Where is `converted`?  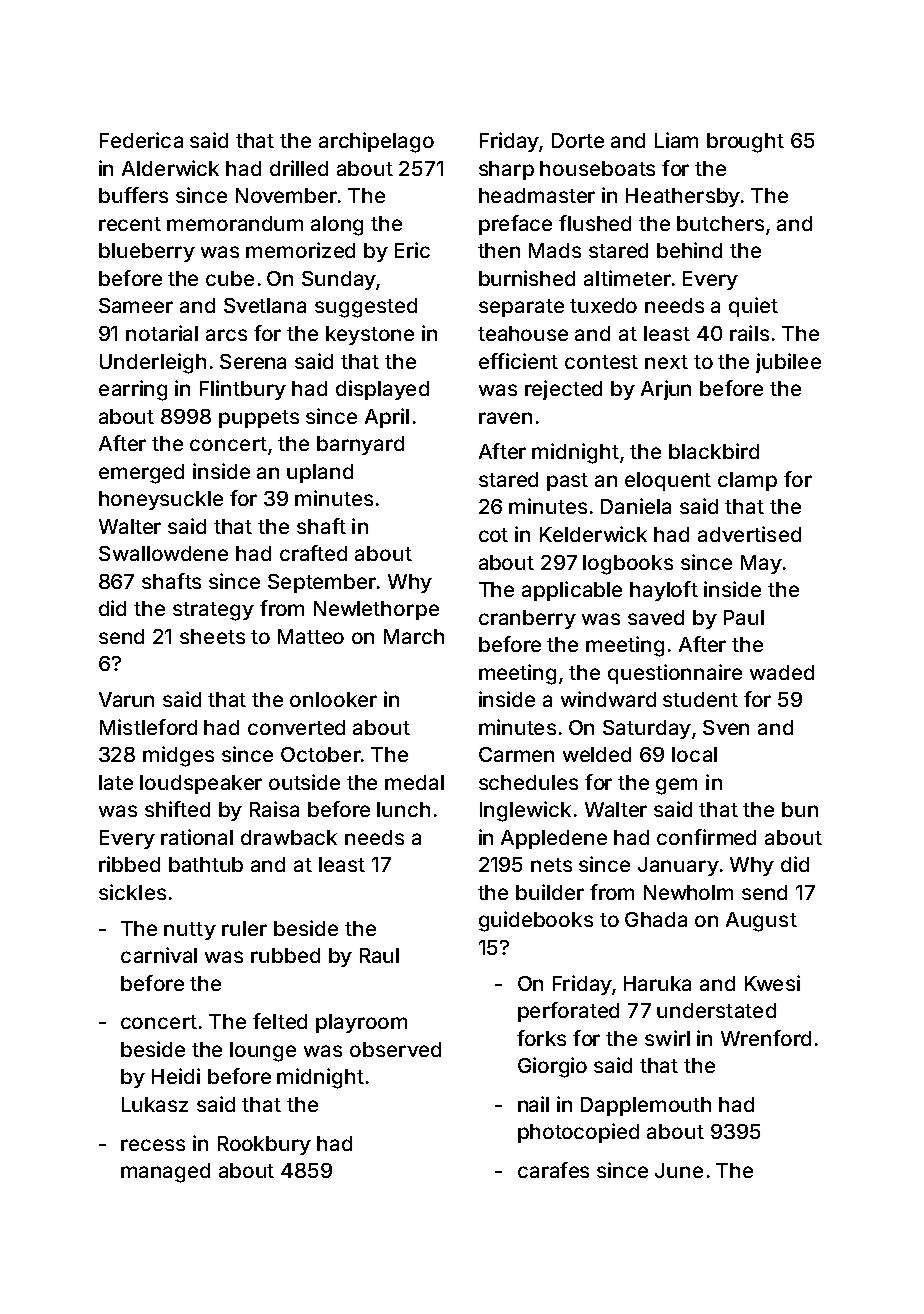
converted is located at coordinates (296, 727).
